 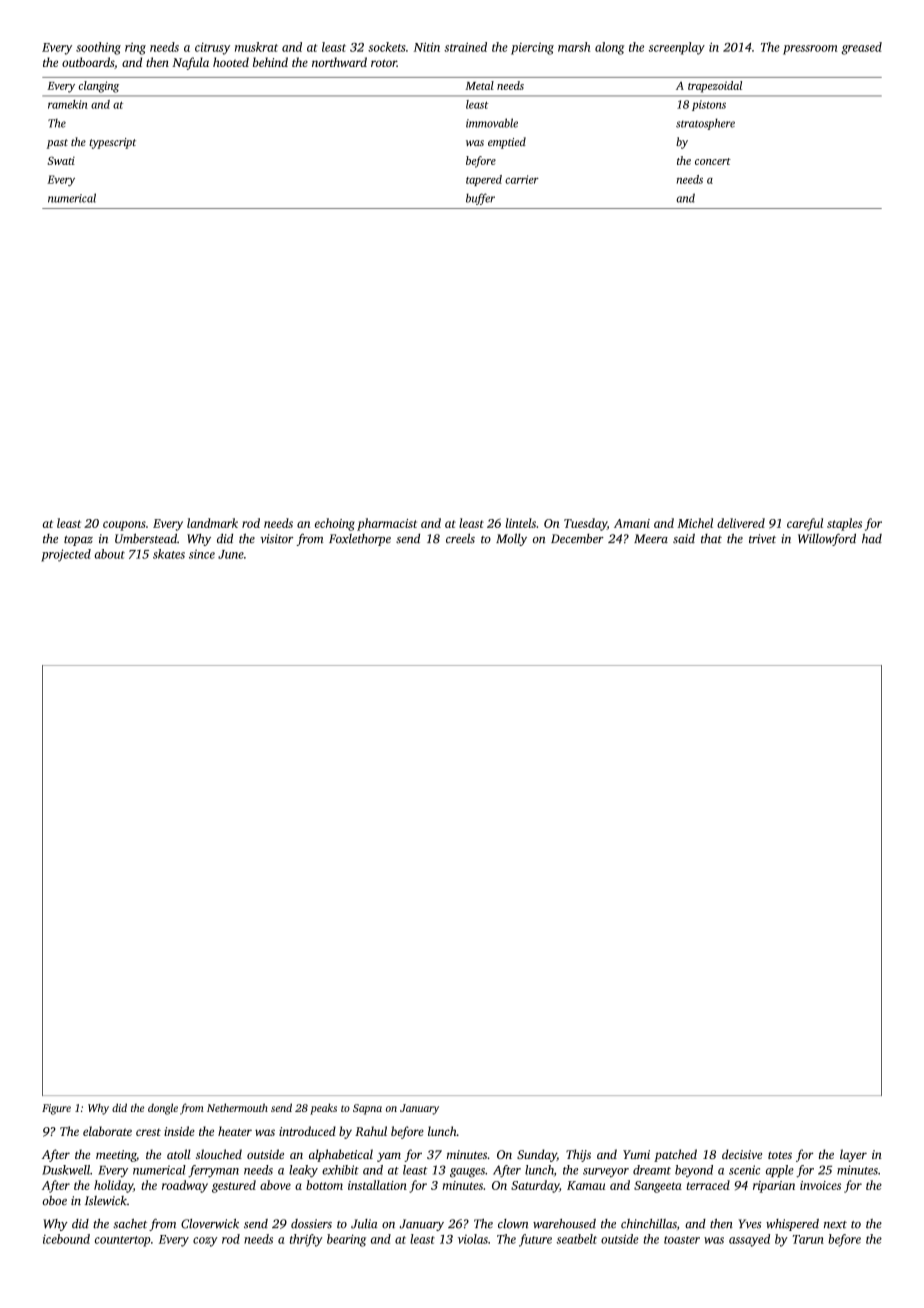 What do you see at coordinates (367, 1109) in the screenshot?
I see `Sapna` at bounding box center [367, 1109].
